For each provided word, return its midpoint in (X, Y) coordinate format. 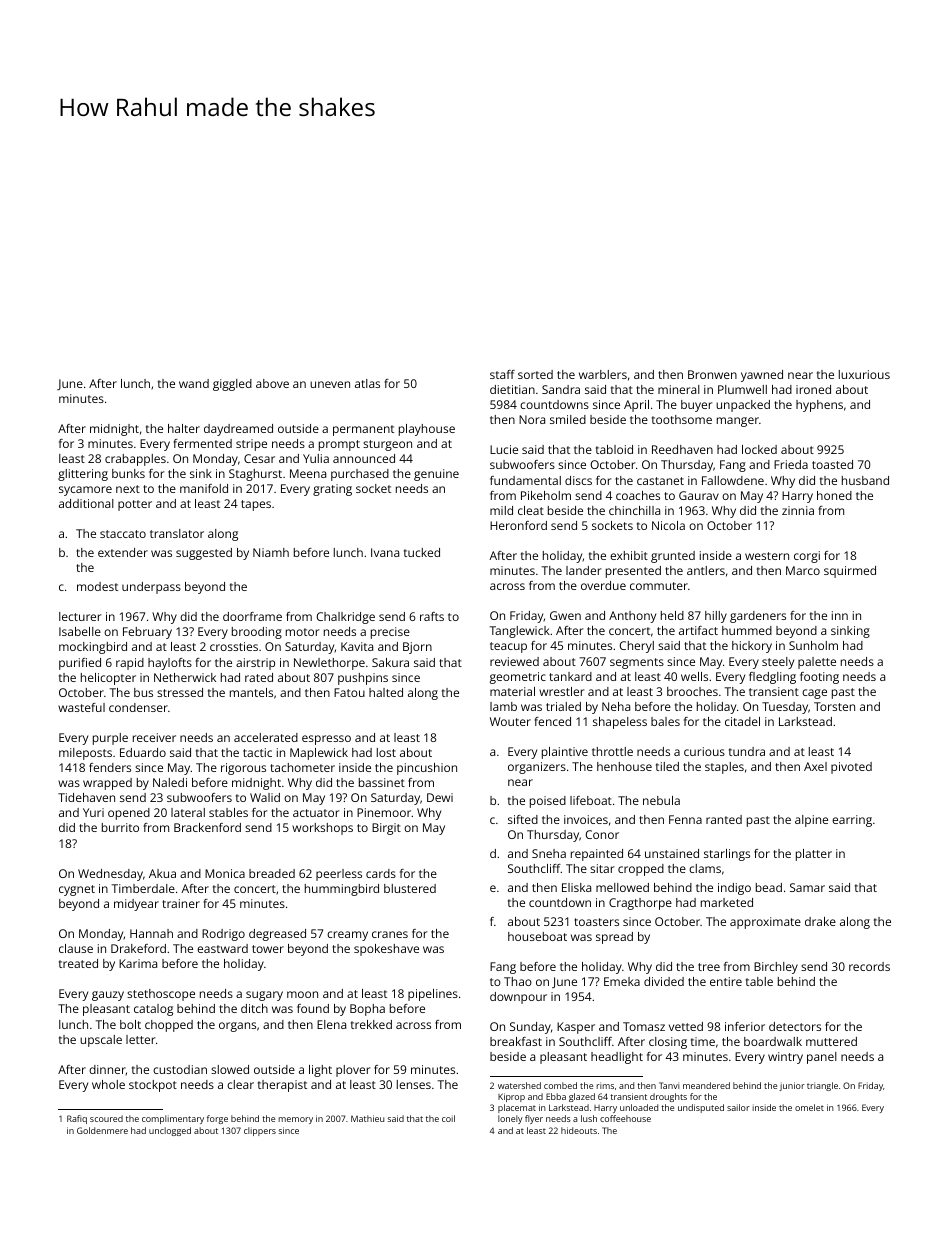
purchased (360, 475)
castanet (660, 481)
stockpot (153, 1086)
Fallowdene (733, 480)
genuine (436, 475)
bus (143, 692)
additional (86, 503)
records (869, 966)
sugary (264, 996)
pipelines (433, 995)
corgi (807, 557)
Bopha (367, 1010)
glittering (83, 475)
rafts (432, 616)
